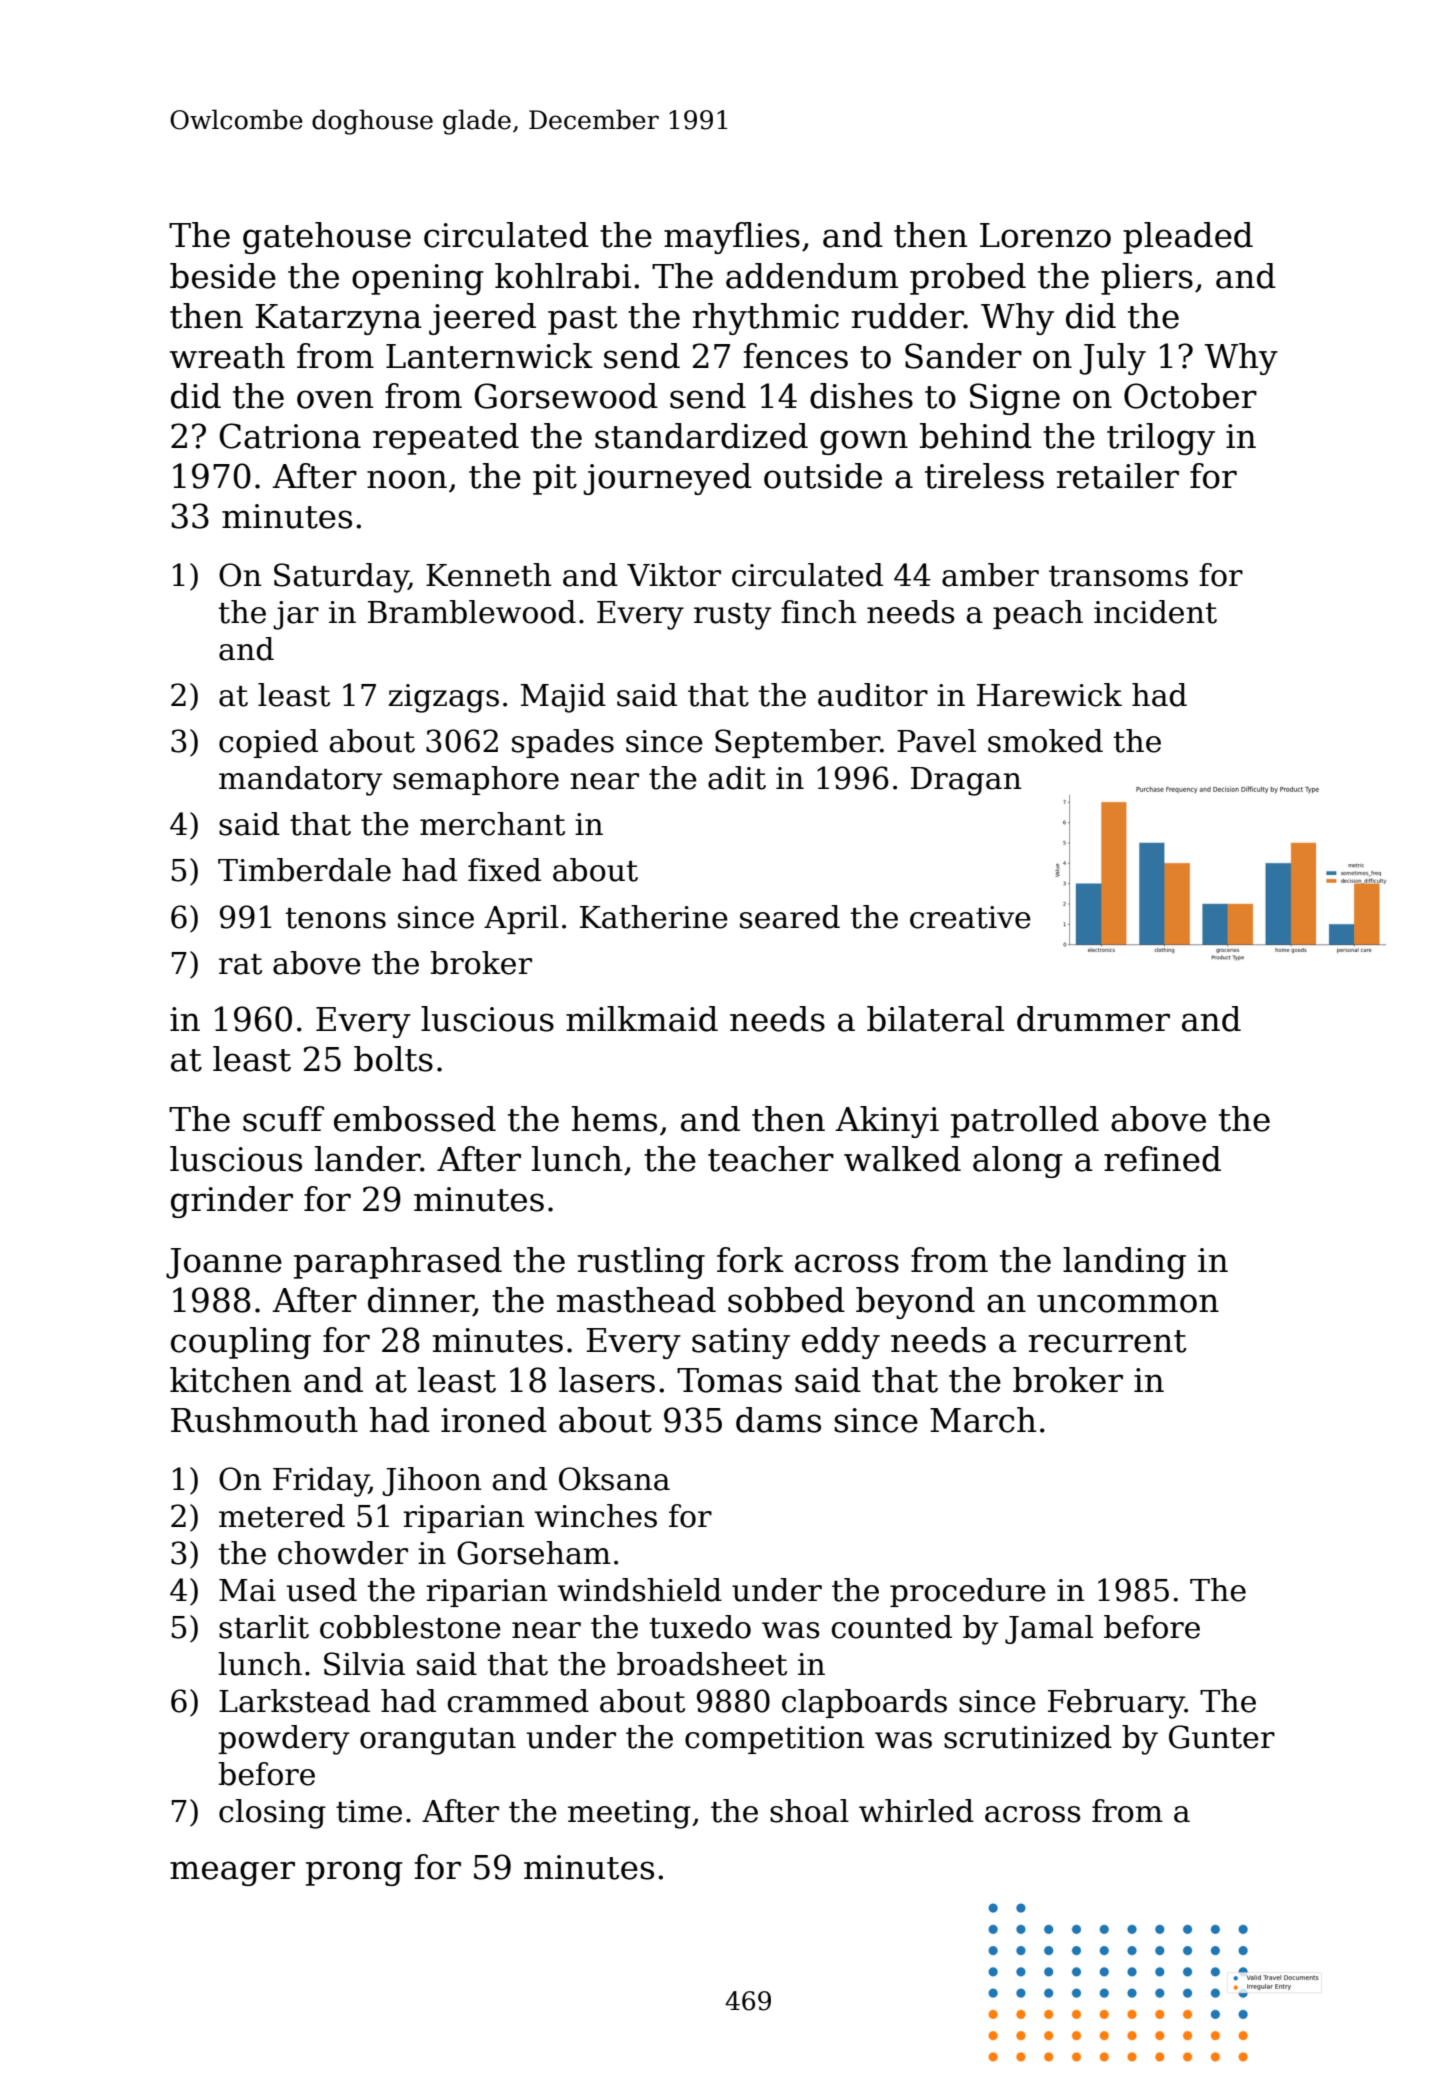 Image resolution: width=1450 pixels, height=2100 pixels. I want to click on bilateral, so click(935, 1019).
